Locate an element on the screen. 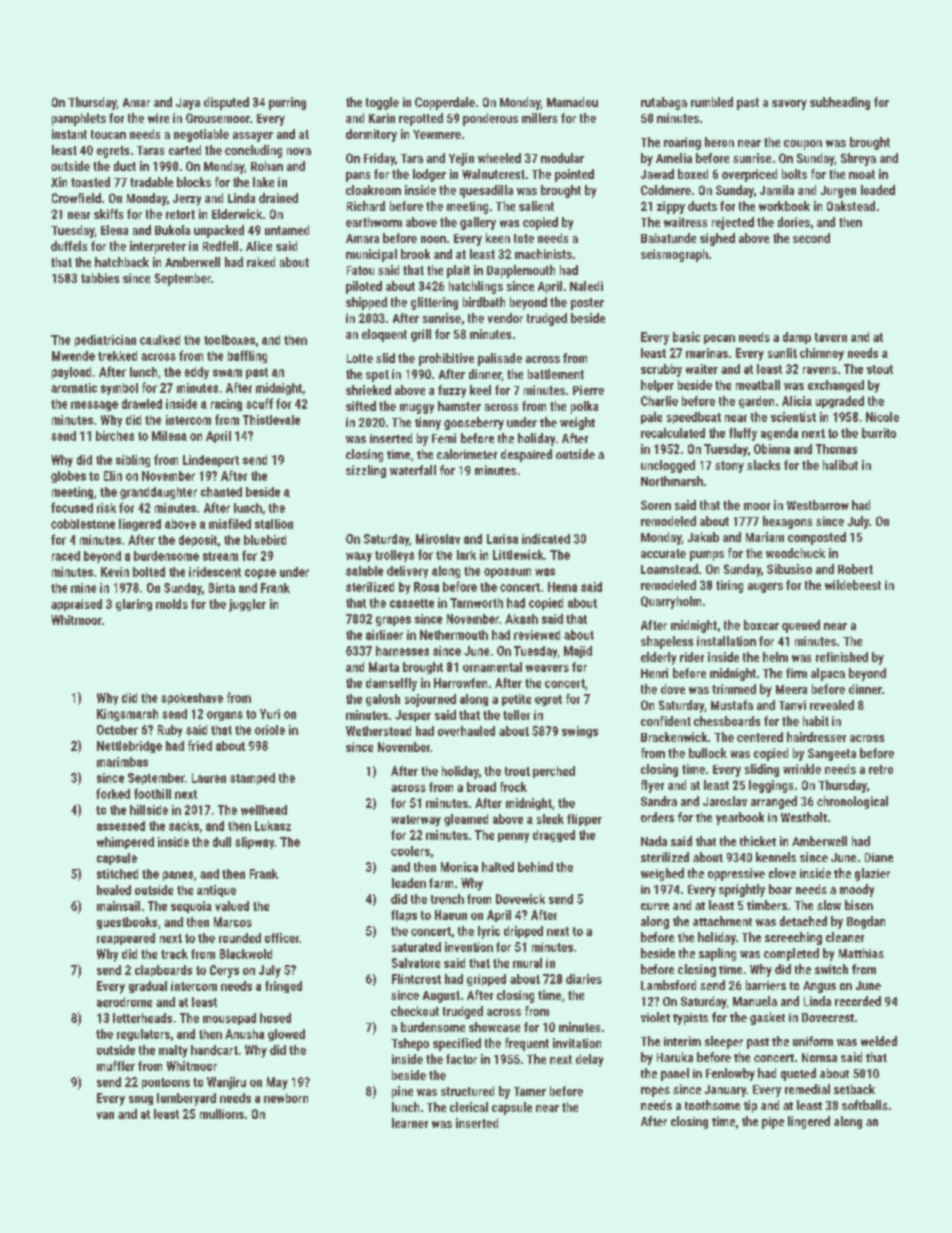 The height and width of the screenshot is (1233, 952). instant is located at coordinates (69, 134).
